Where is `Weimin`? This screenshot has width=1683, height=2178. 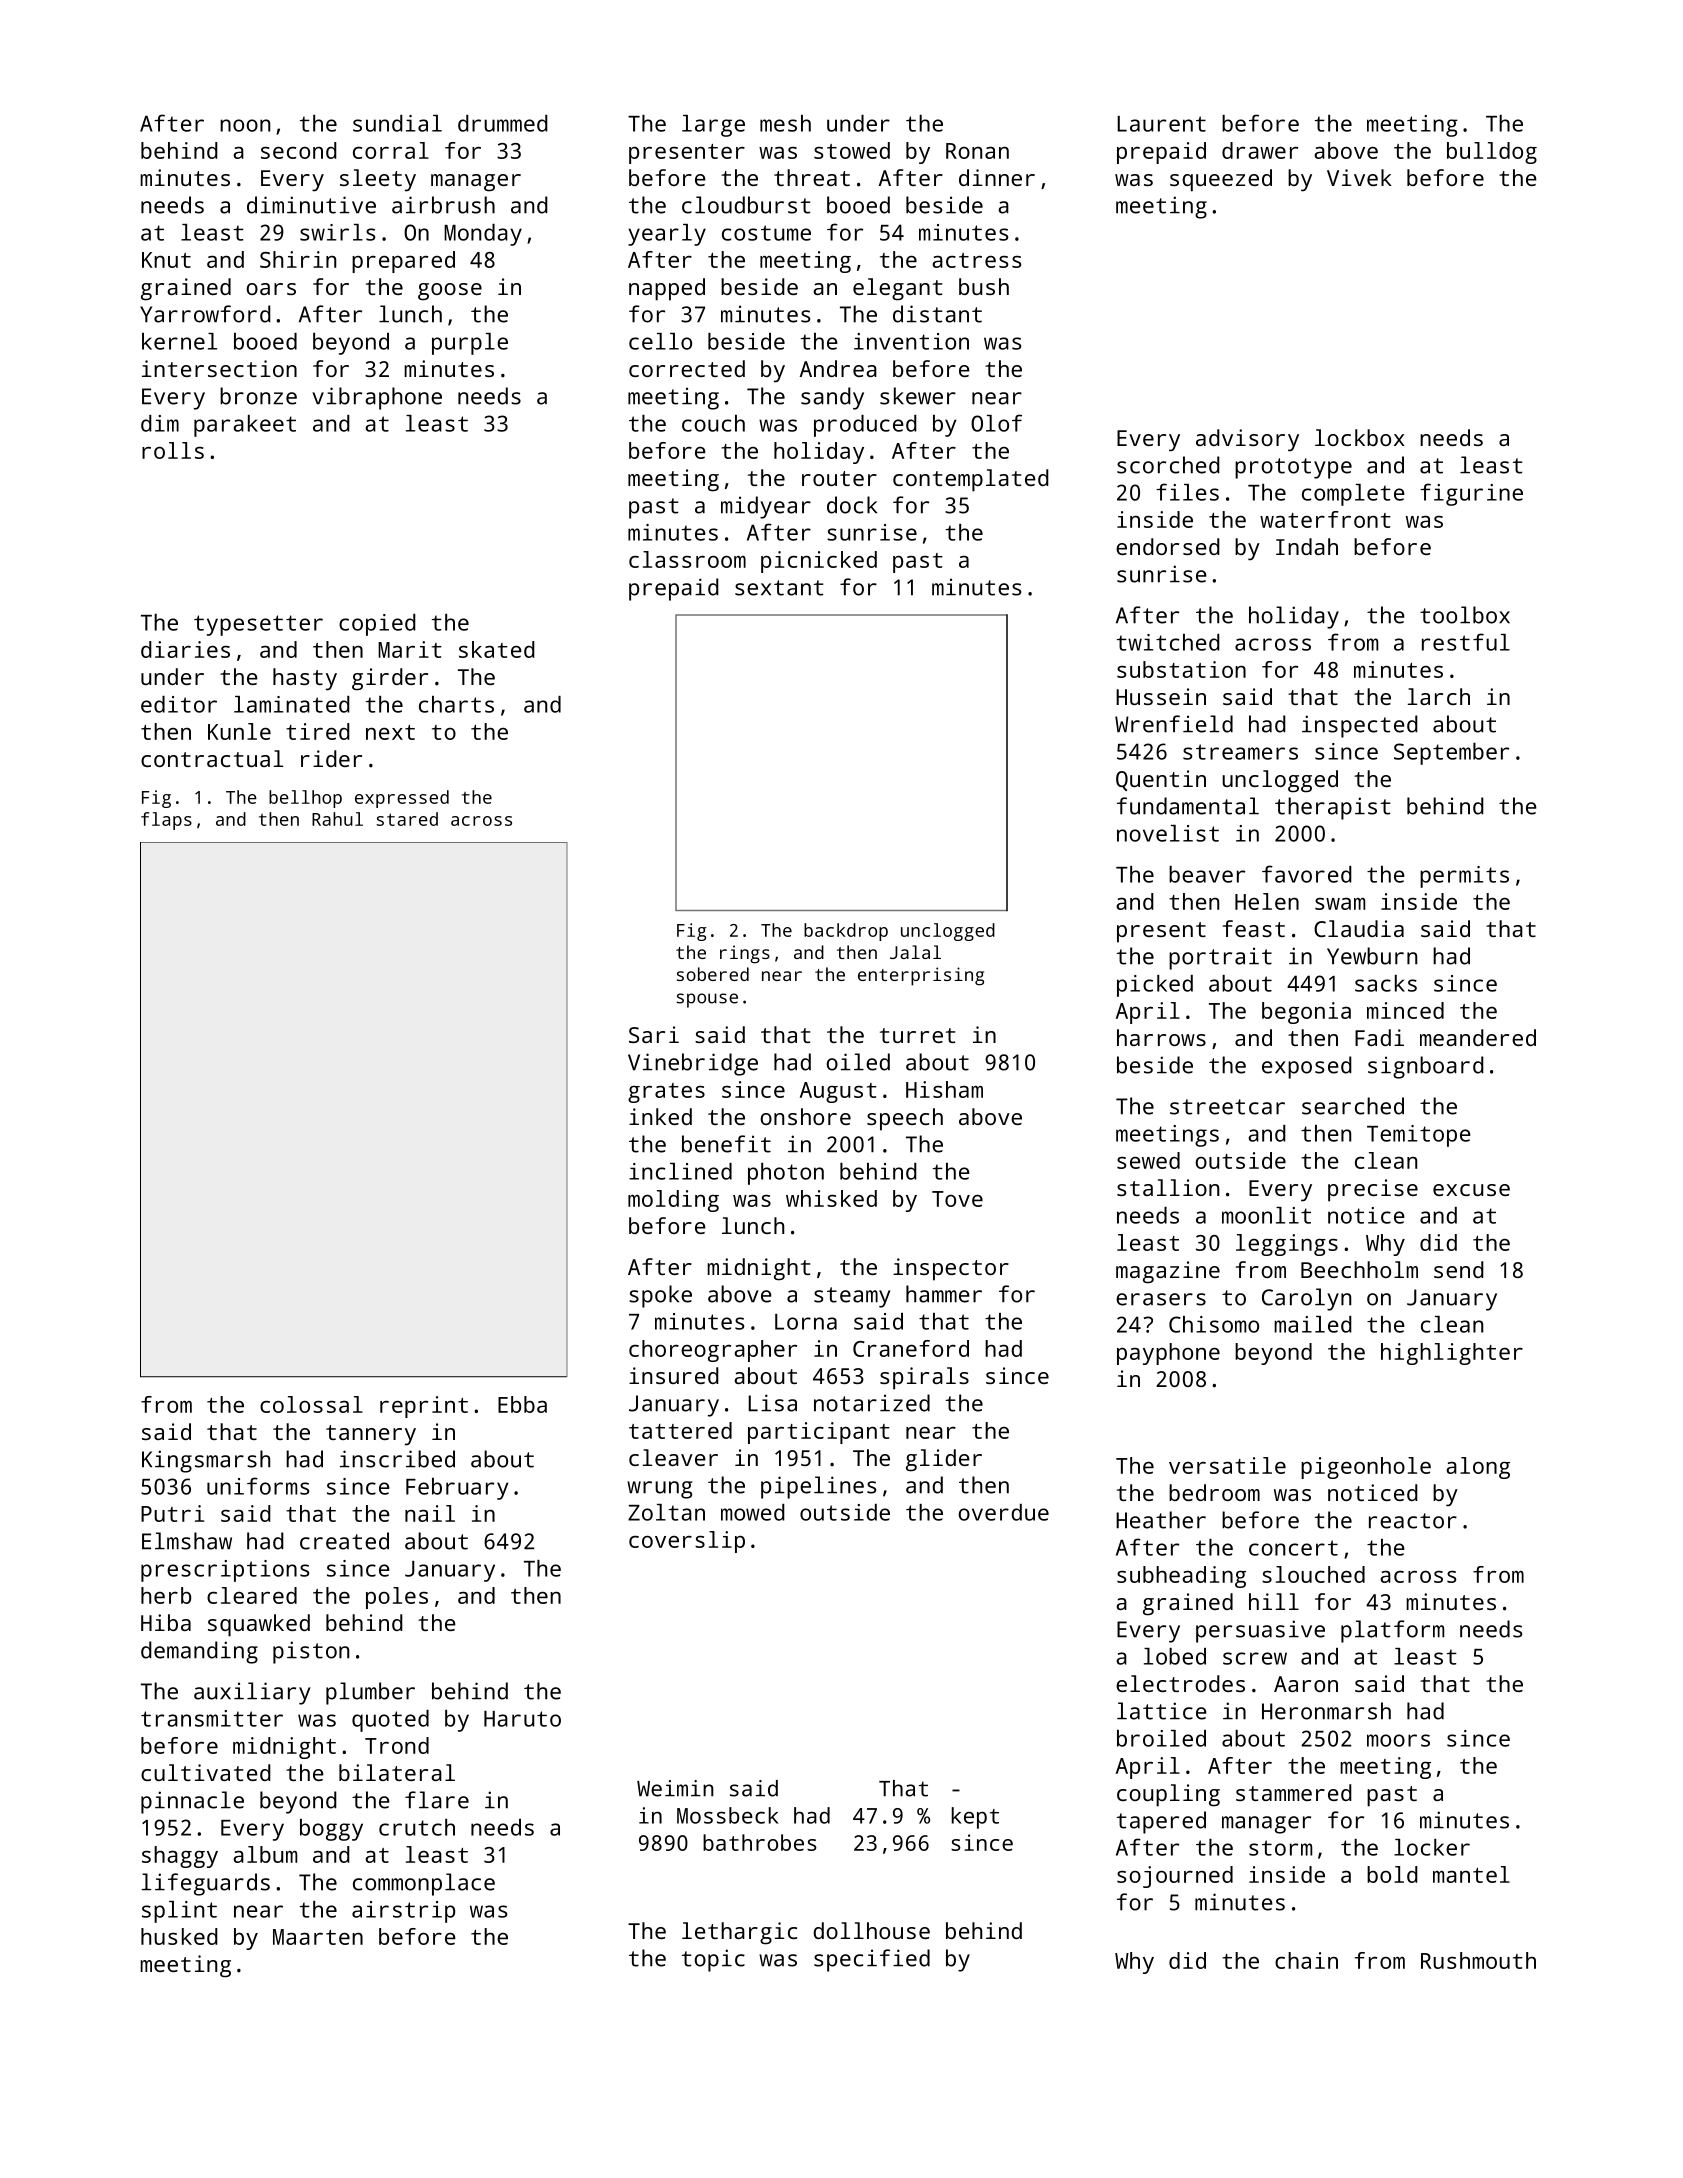 Weimin is located at coordinates (675, 1788).
